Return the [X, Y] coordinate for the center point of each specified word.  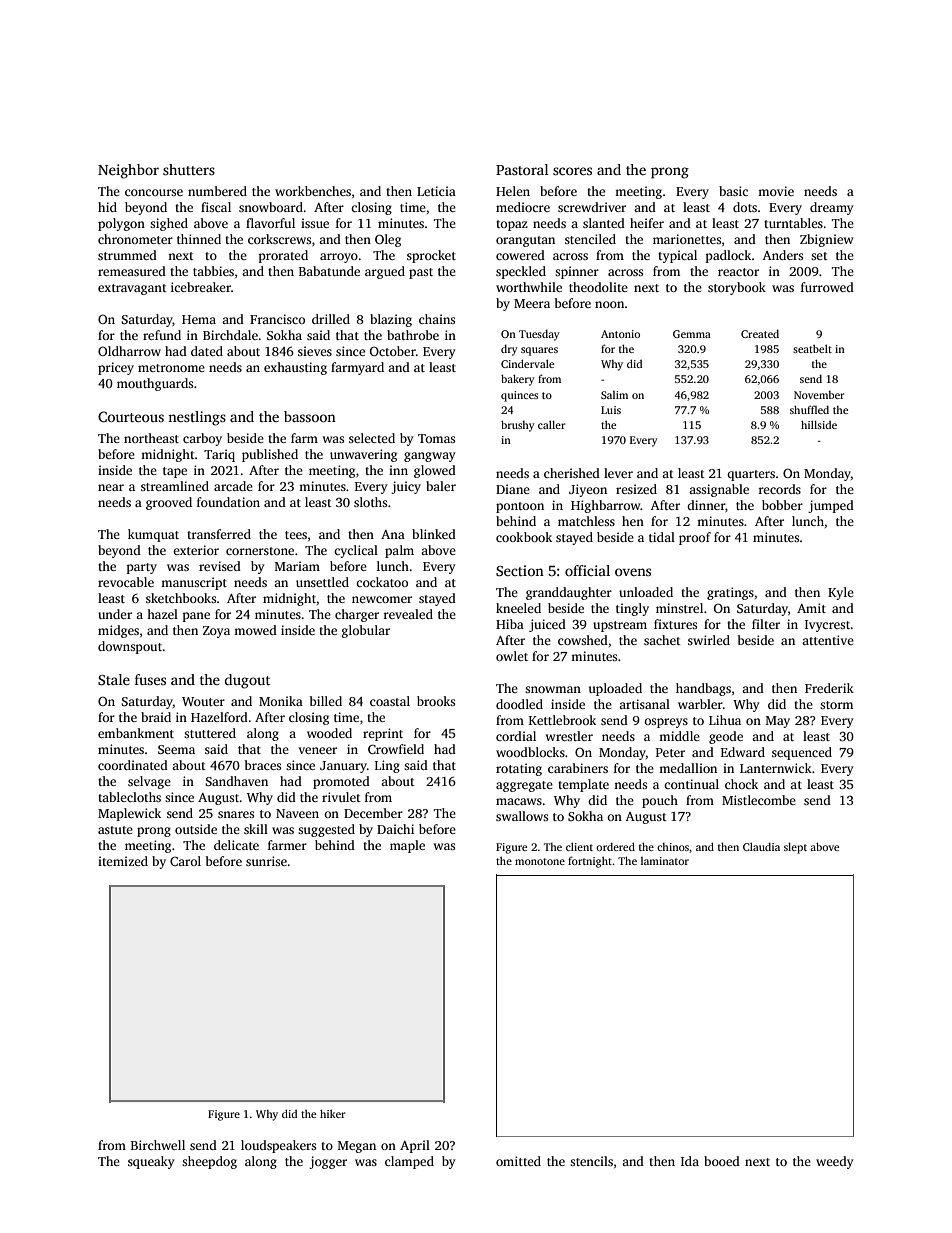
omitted [518, 1161]
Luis [611, 410]
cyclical [356, 551]
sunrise [266, 861]
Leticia [436, 191]
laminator [665, 861]
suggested [326, 830]
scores [572, 171]
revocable [126, 582]
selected [372, 438]
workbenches [313, 191]
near [111, 487]
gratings [730, 593]
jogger [328, 1162]
